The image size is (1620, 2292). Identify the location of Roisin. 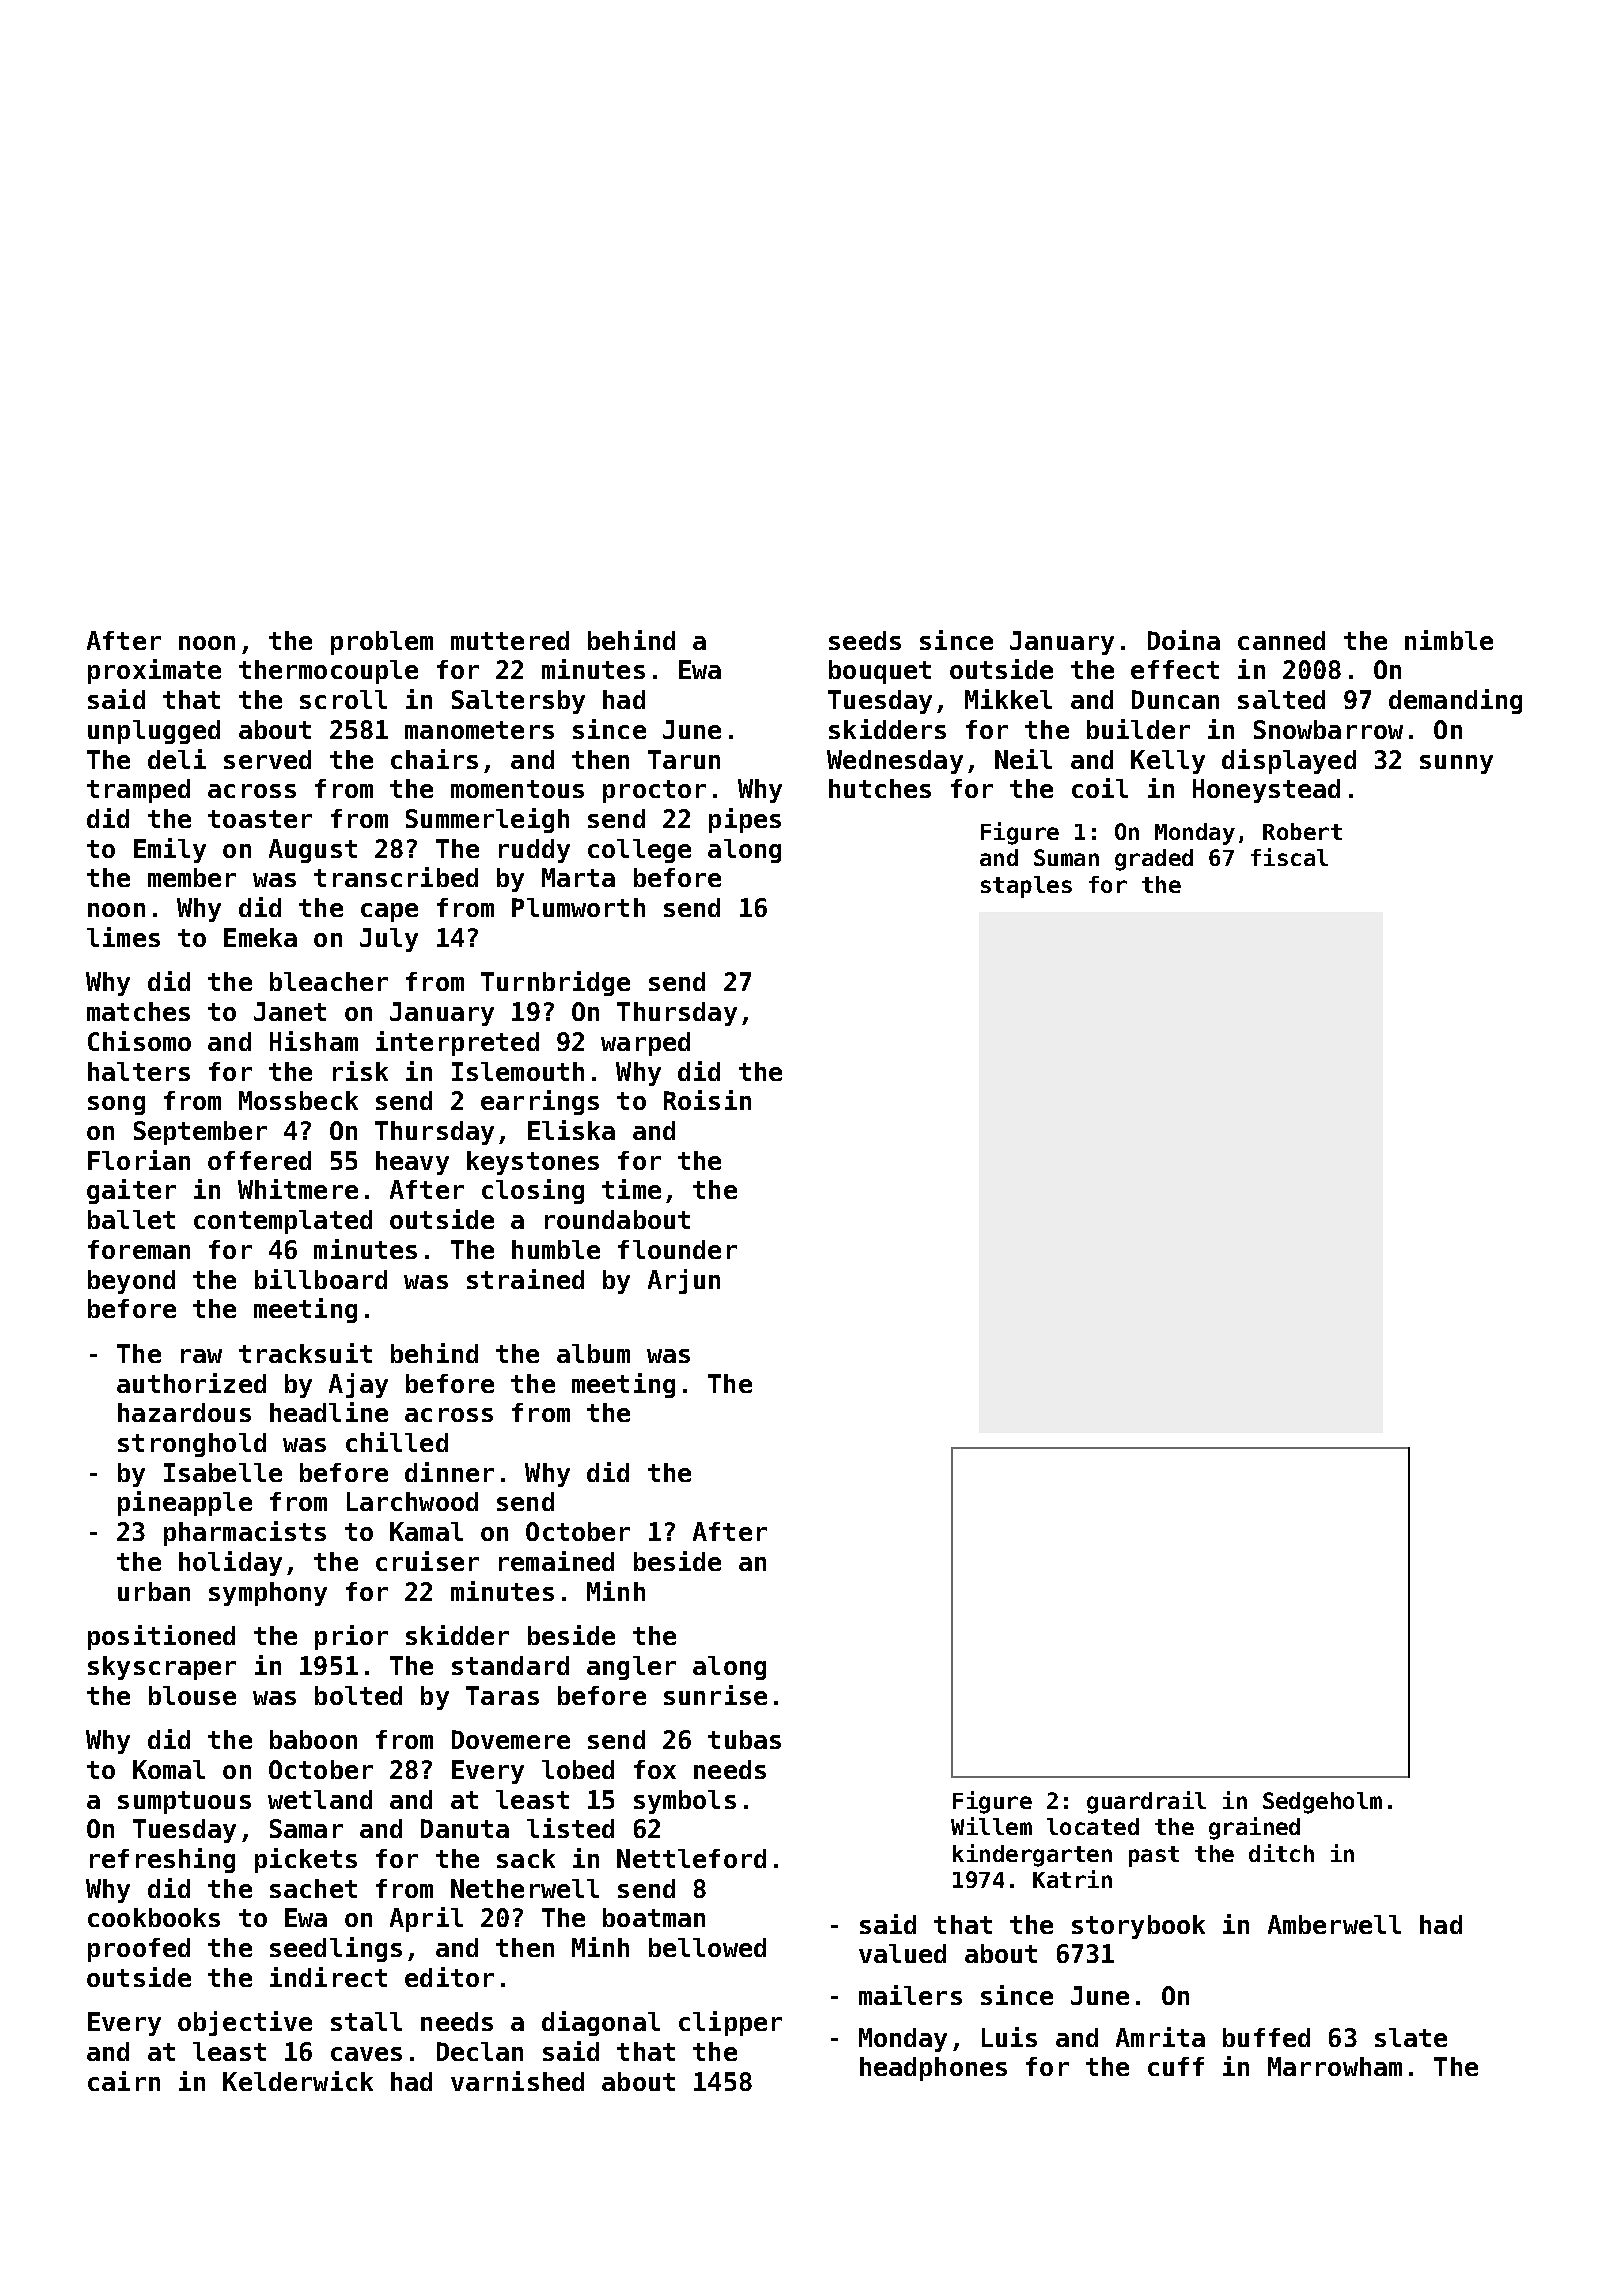
(707, 1100).
